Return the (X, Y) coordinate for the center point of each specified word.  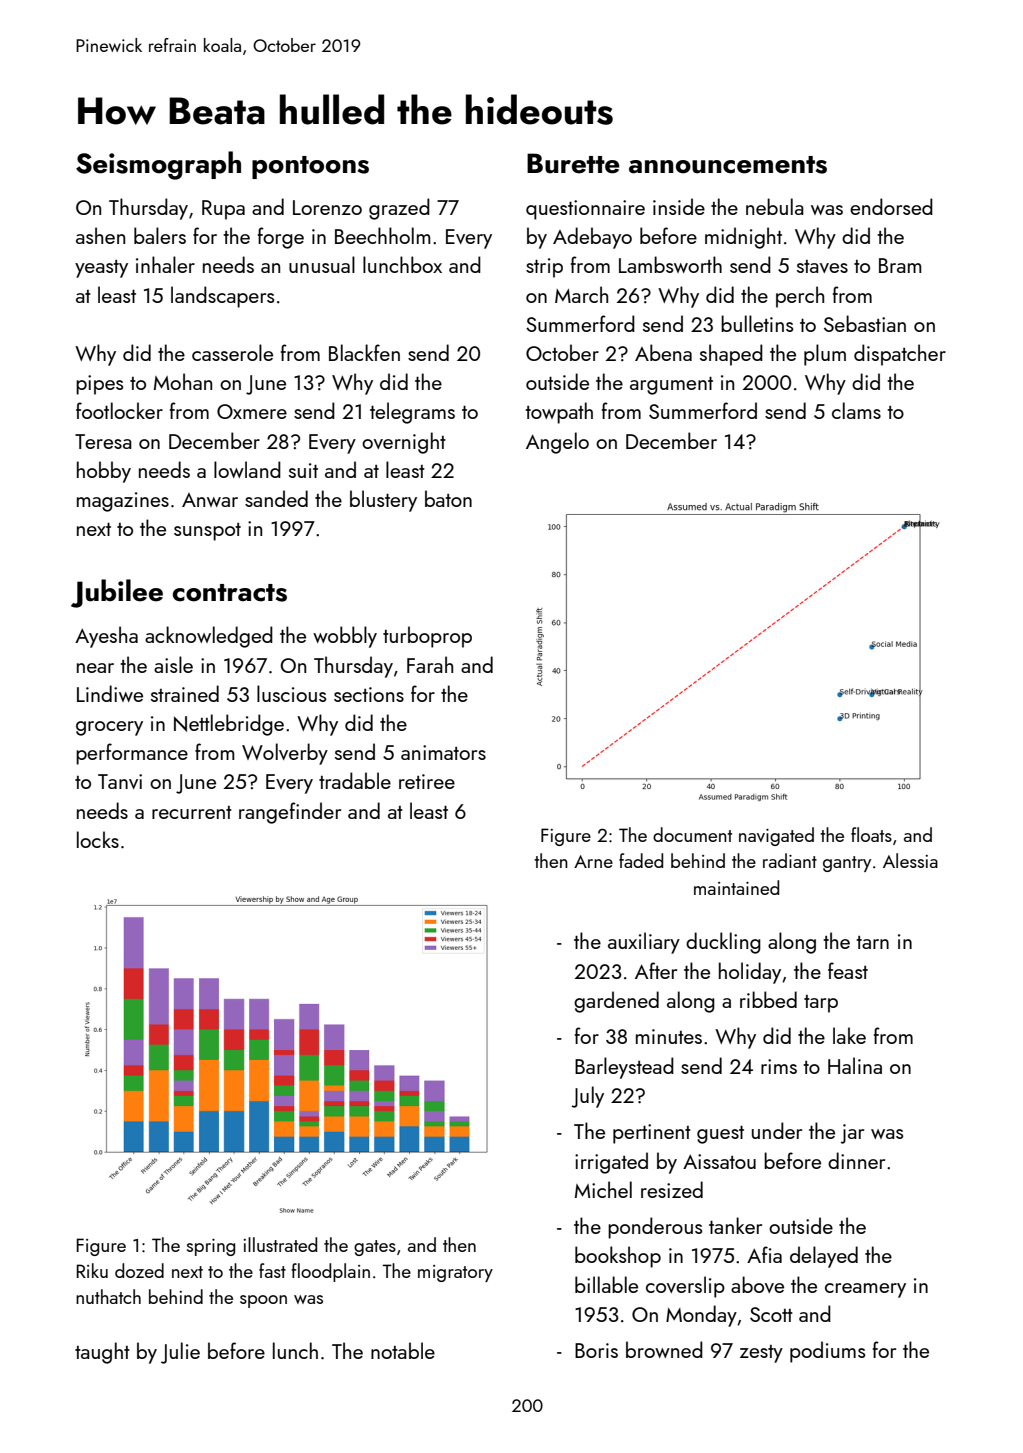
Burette (573, 163)
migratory (455, 1273)
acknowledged (209, 637)
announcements (728, 165)
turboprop (427, 637)
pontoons (310, 167)
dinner (856, 1160)
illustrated (280, 1244)
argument (671, 386)
